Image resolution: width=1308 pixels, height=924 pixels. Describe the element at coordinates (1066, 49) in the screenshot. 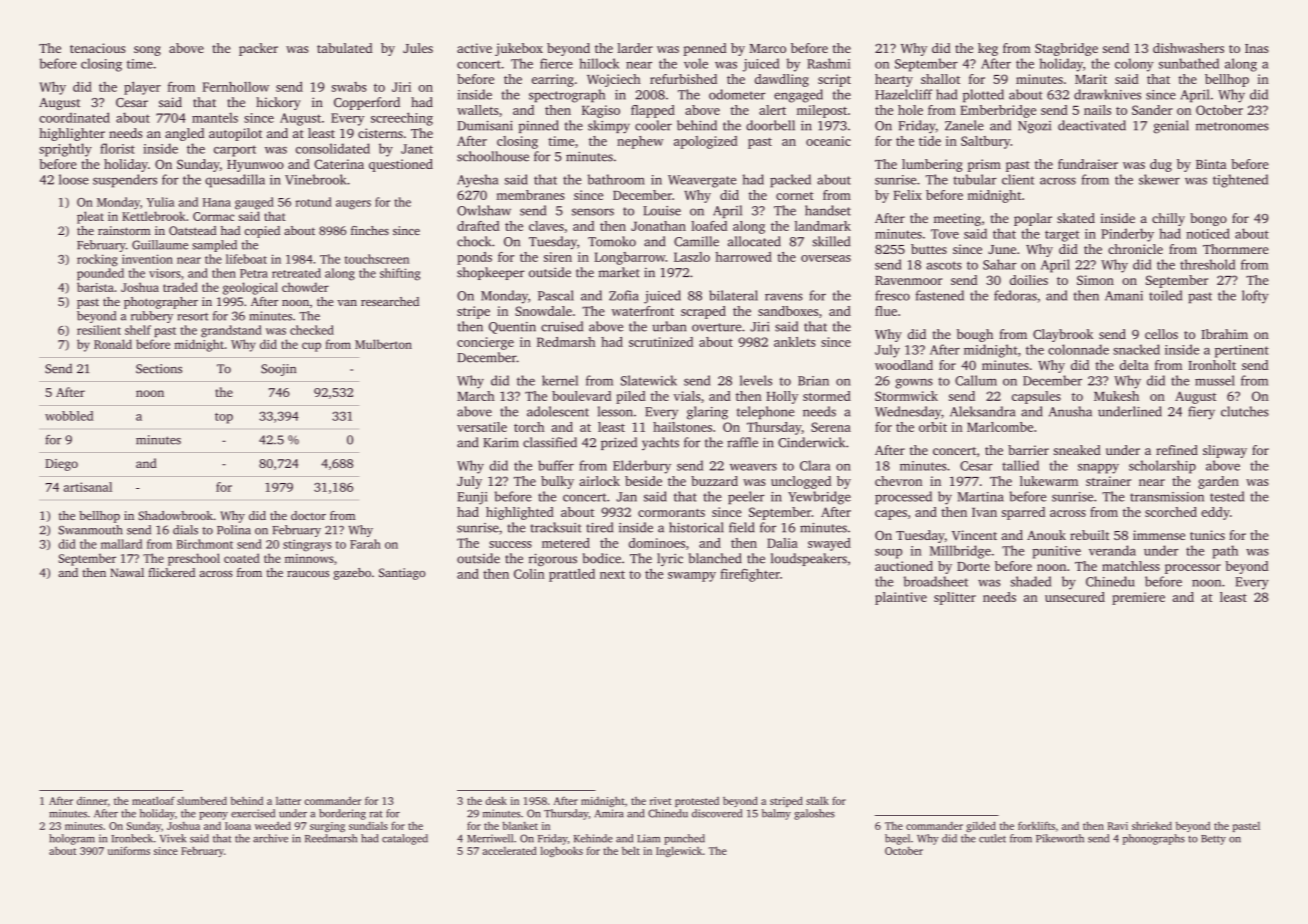

I see `Stagbridge` at that location.
